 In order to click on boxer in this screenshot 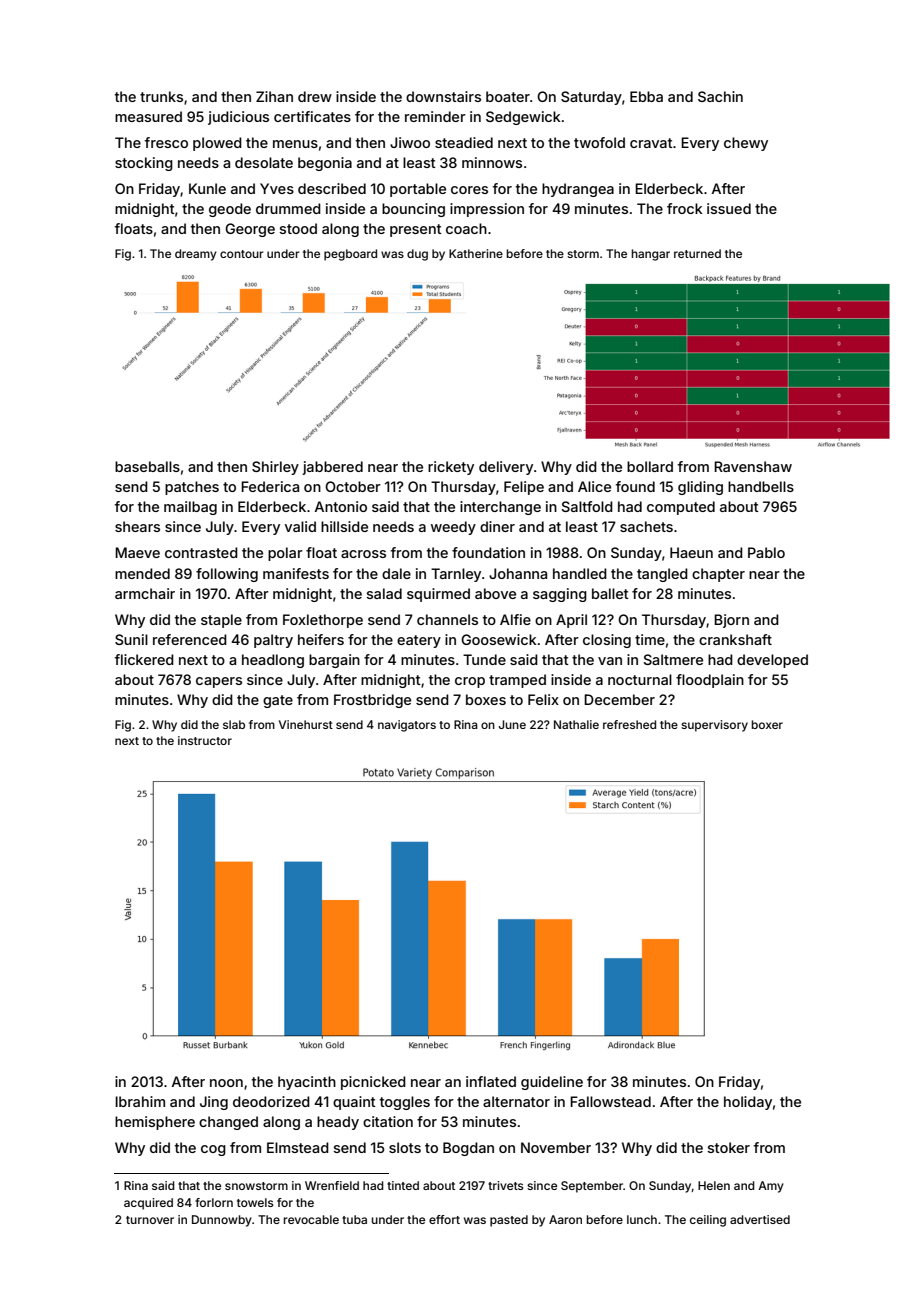, I will do `click(767, 724)`.
